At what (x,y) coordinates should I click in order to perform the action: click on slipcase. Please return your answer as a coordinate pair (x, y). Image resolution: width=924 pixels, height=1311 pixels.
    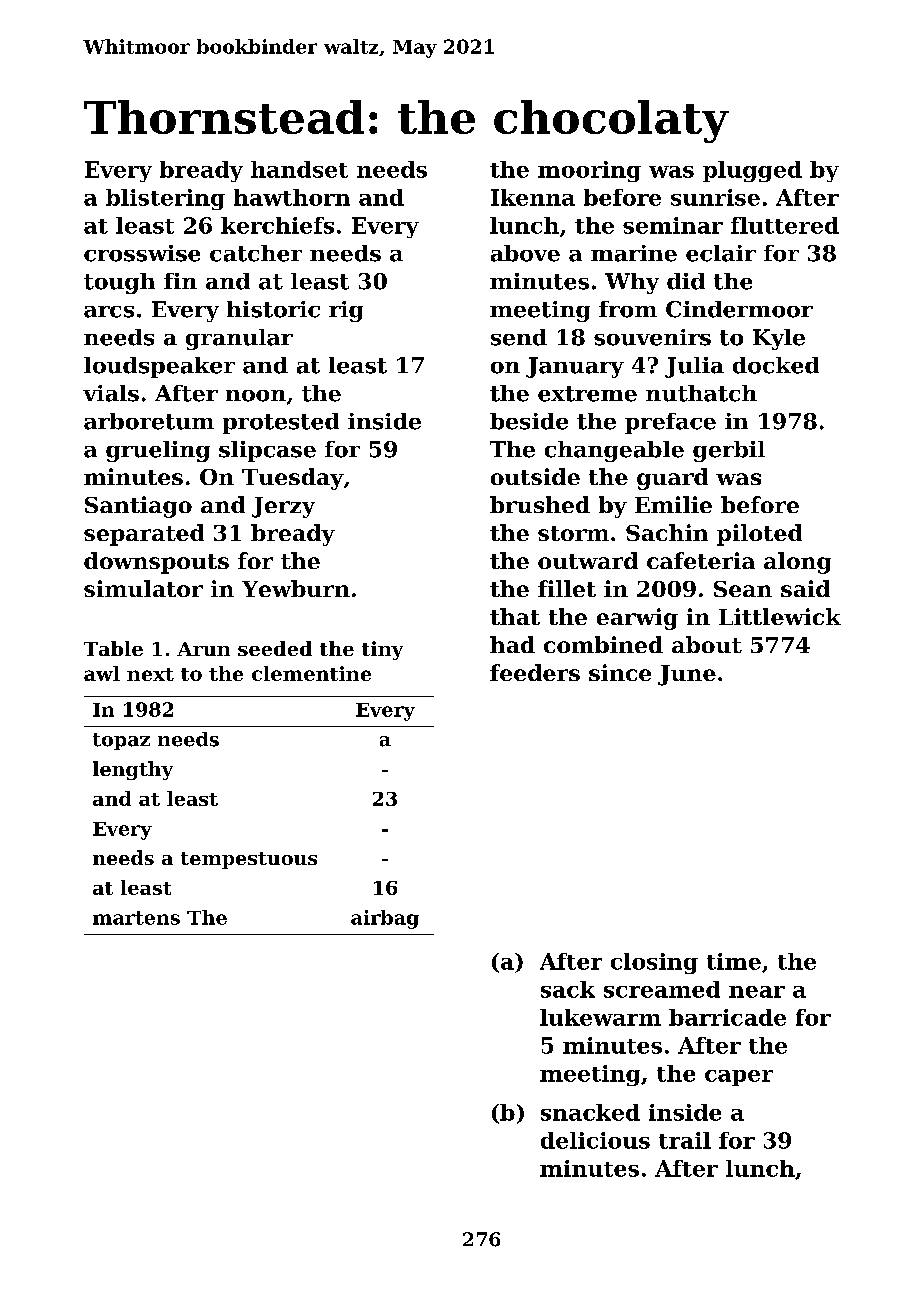
    Looking at the image, I should click on (267, 451).
